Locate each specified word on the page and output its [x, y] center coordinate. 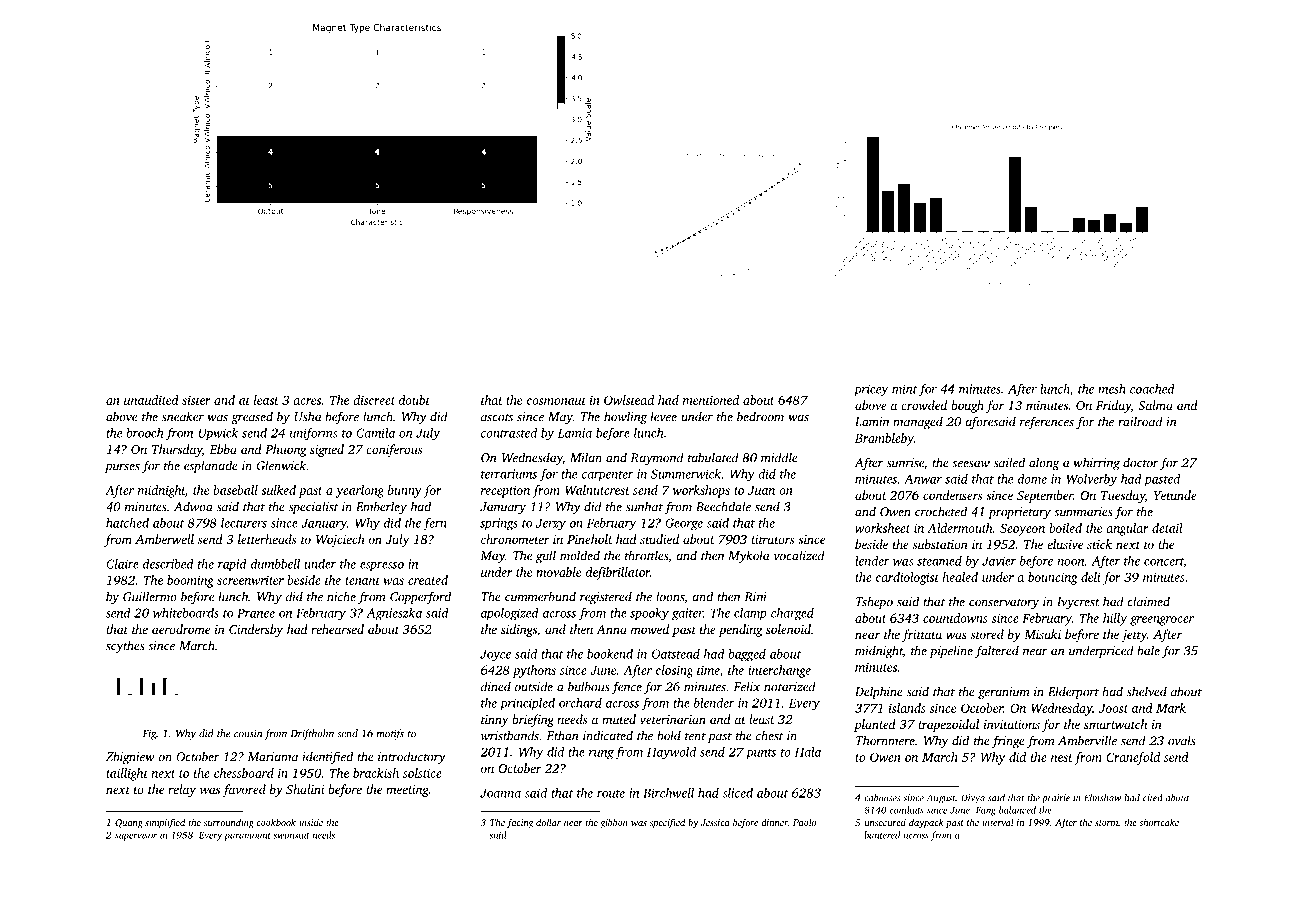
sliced [737, 793]
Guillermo [150, 596]
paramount [247, 837]
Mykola [749, 556]
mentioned [711, 400]
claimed [1148, 601]
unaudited [151, 400]
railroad [1140, 421]
